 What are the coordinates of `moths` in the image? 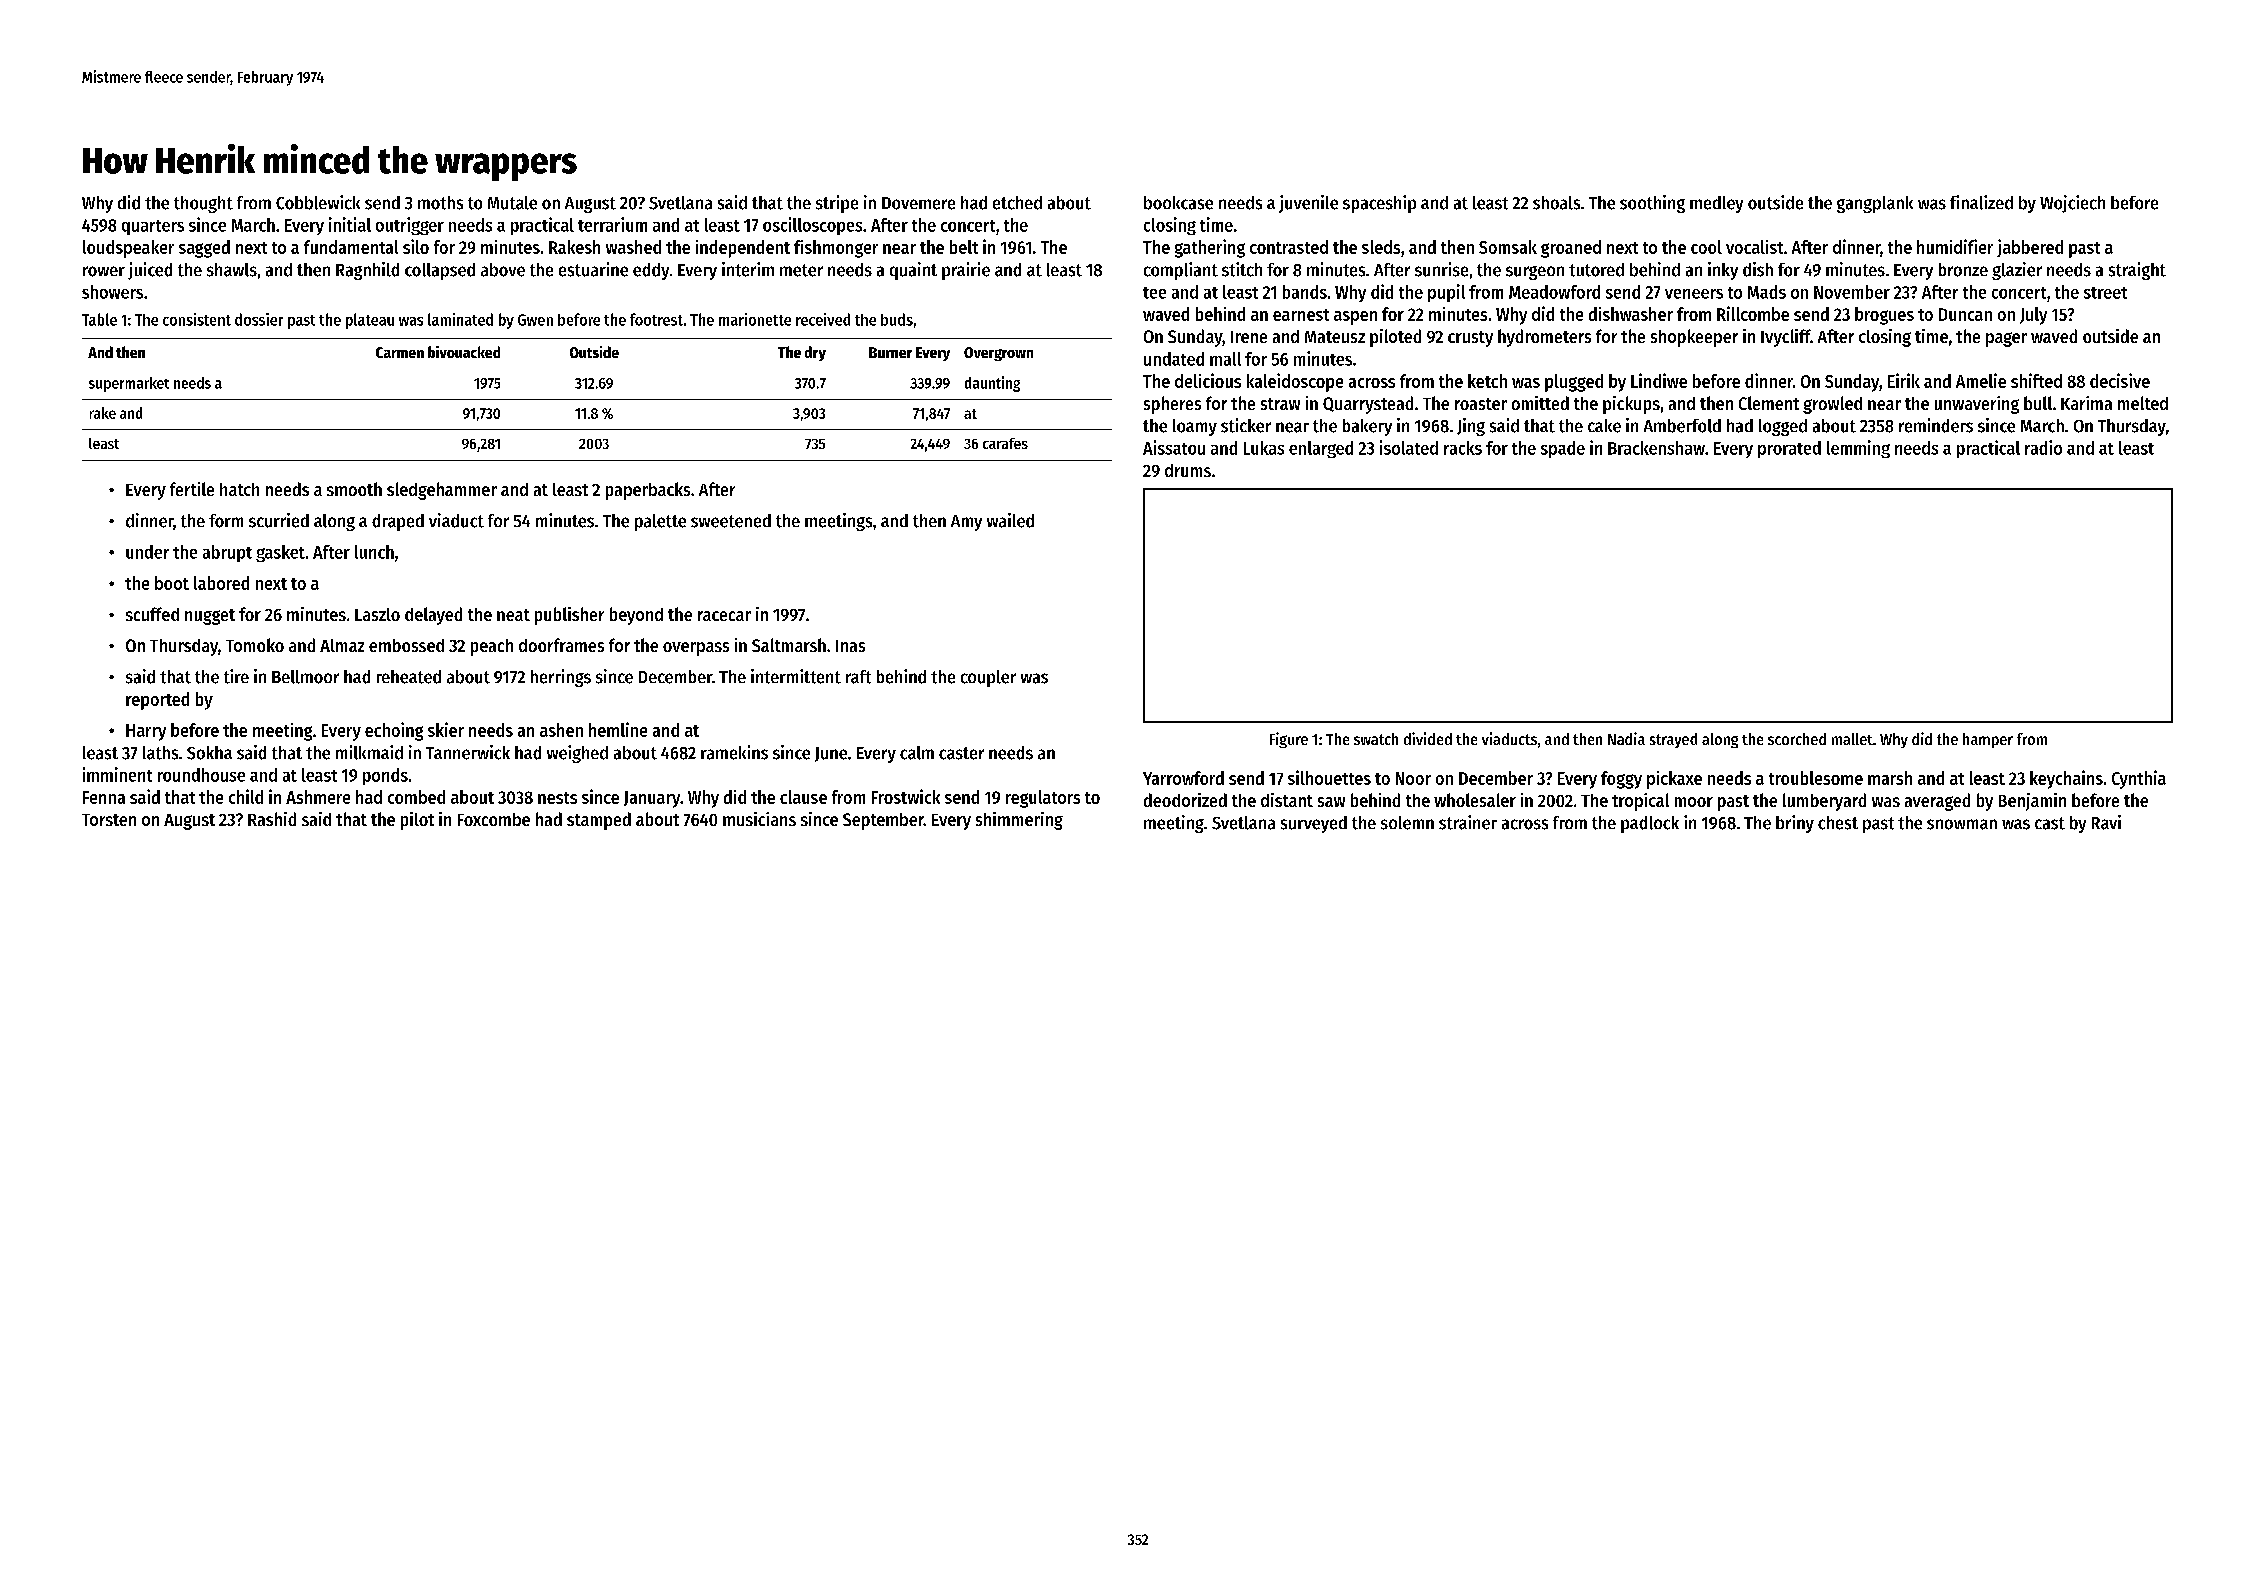 It's located at (440, 203).
